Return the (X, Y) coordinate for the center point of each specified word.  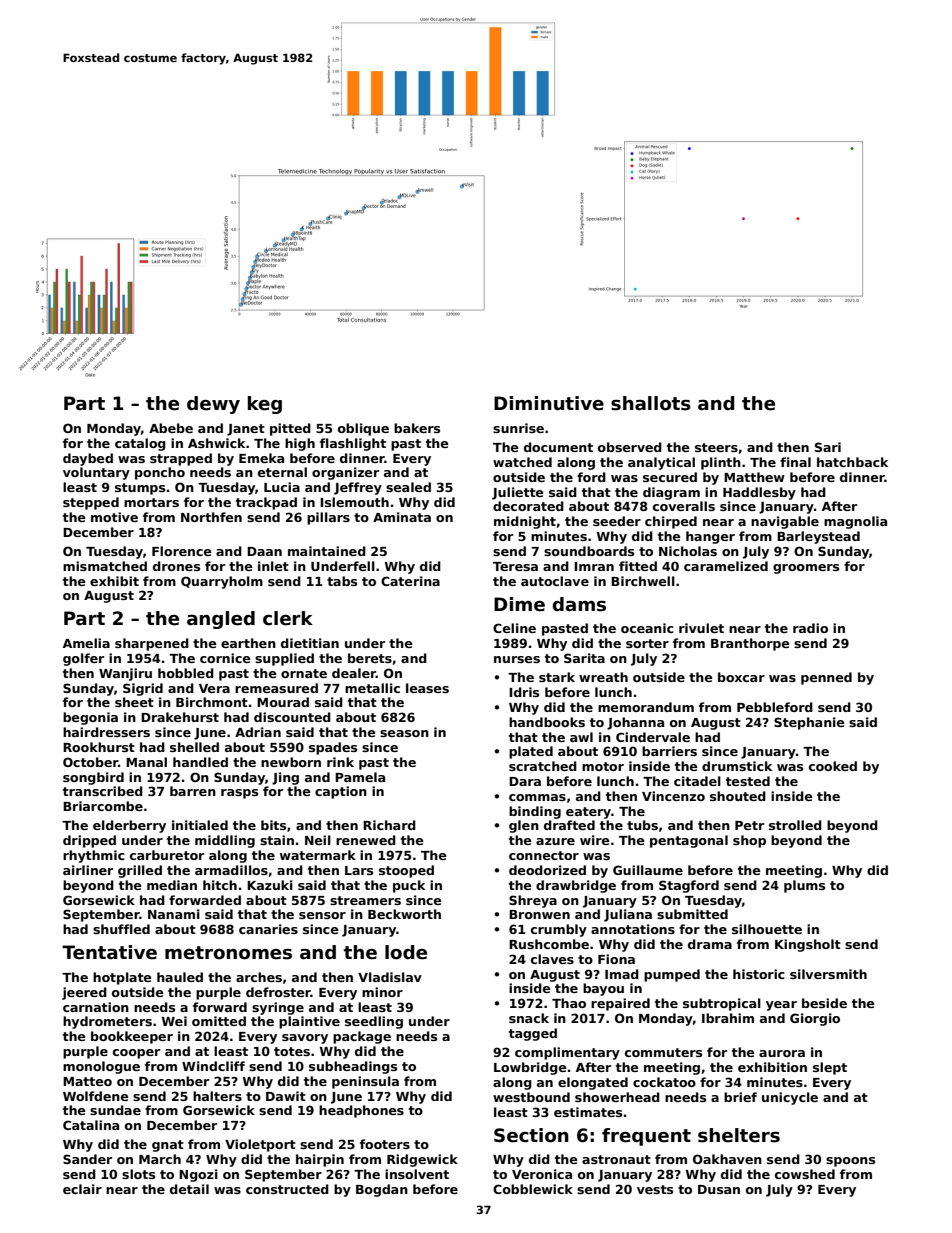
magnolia (855, 522)
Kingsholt (808, 945)
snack (529, 1018)
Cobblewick (533, 1189)
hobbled (186, 673)
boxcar (741, 677)
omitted (219, 1021)
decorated (528, 506)
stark (557, 677)
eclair (82, 1189)
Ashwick (216, 443)
